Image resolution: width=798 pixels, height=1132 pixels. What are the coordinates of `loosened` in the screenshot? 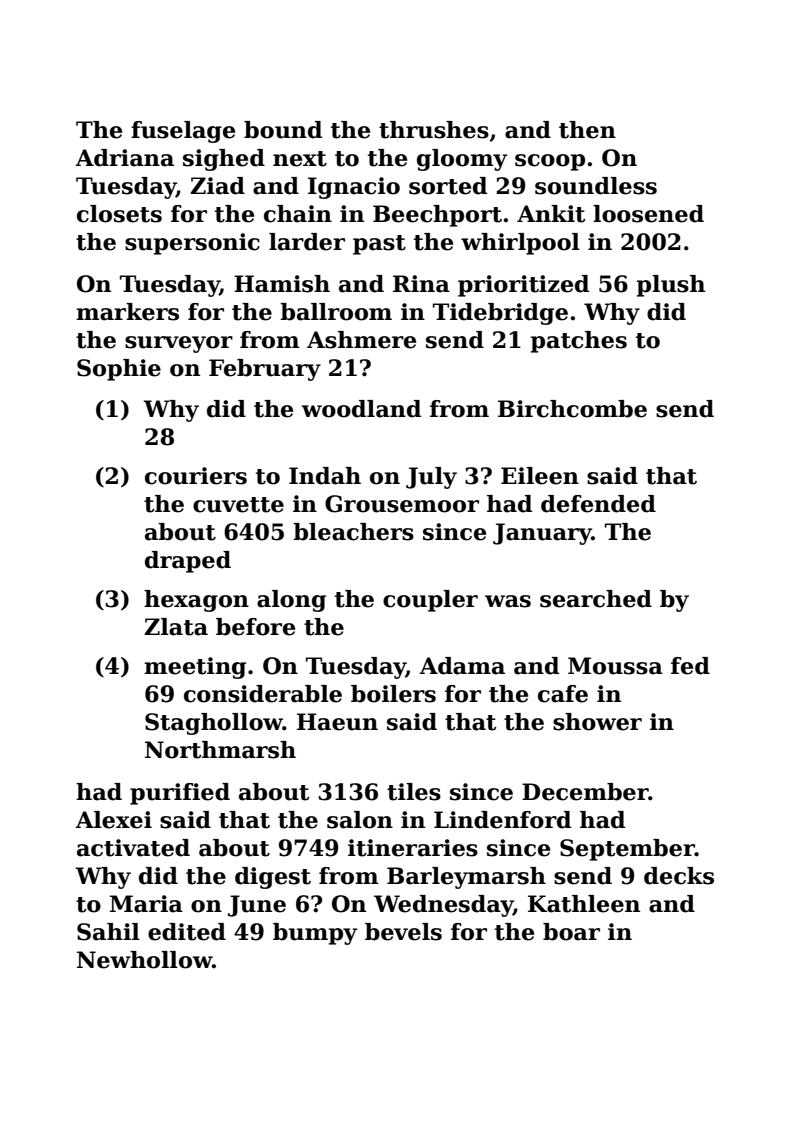 It's located at (648, 214).
